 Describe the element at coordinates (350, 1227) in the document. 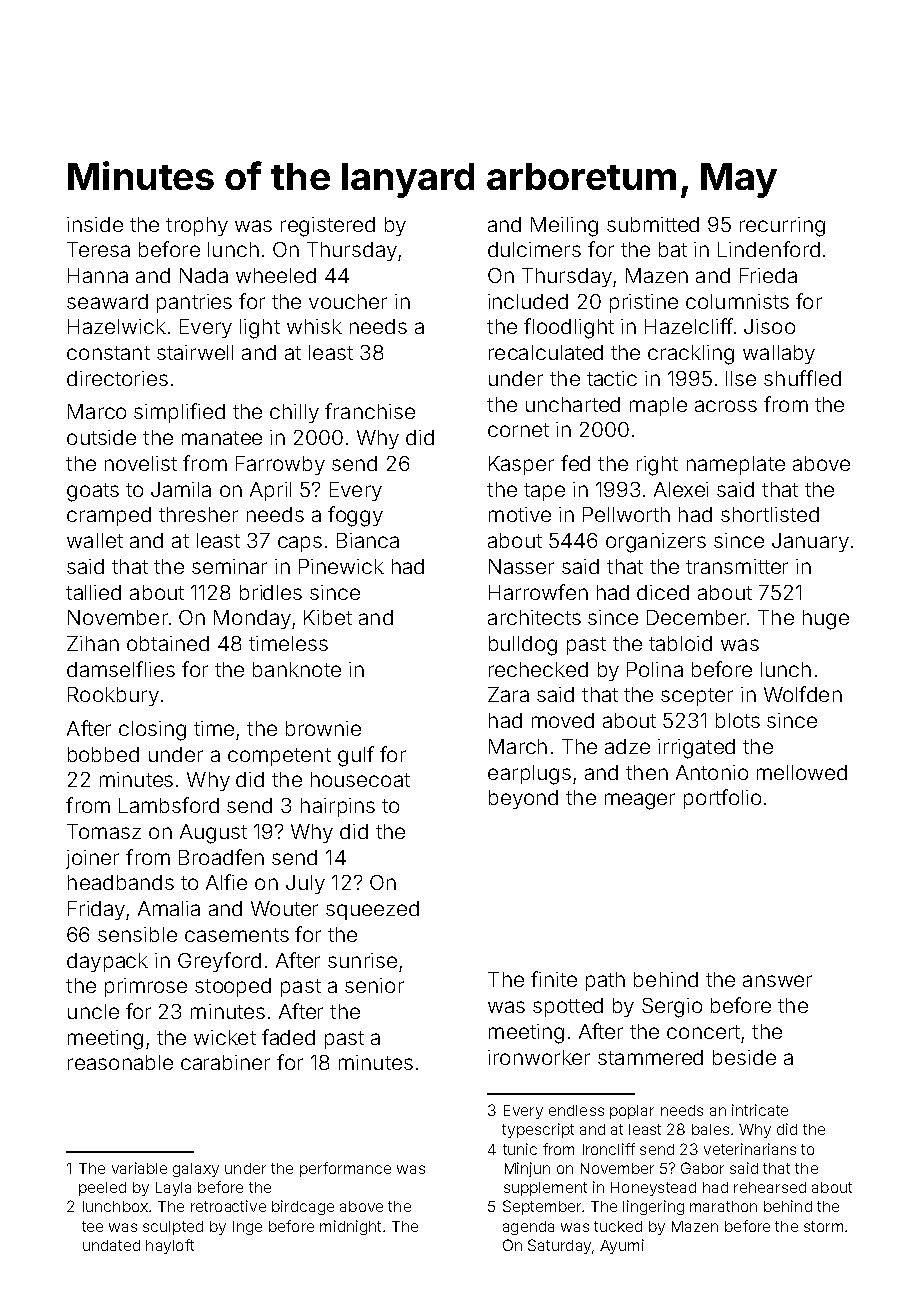

I see `midnight` at that location.
